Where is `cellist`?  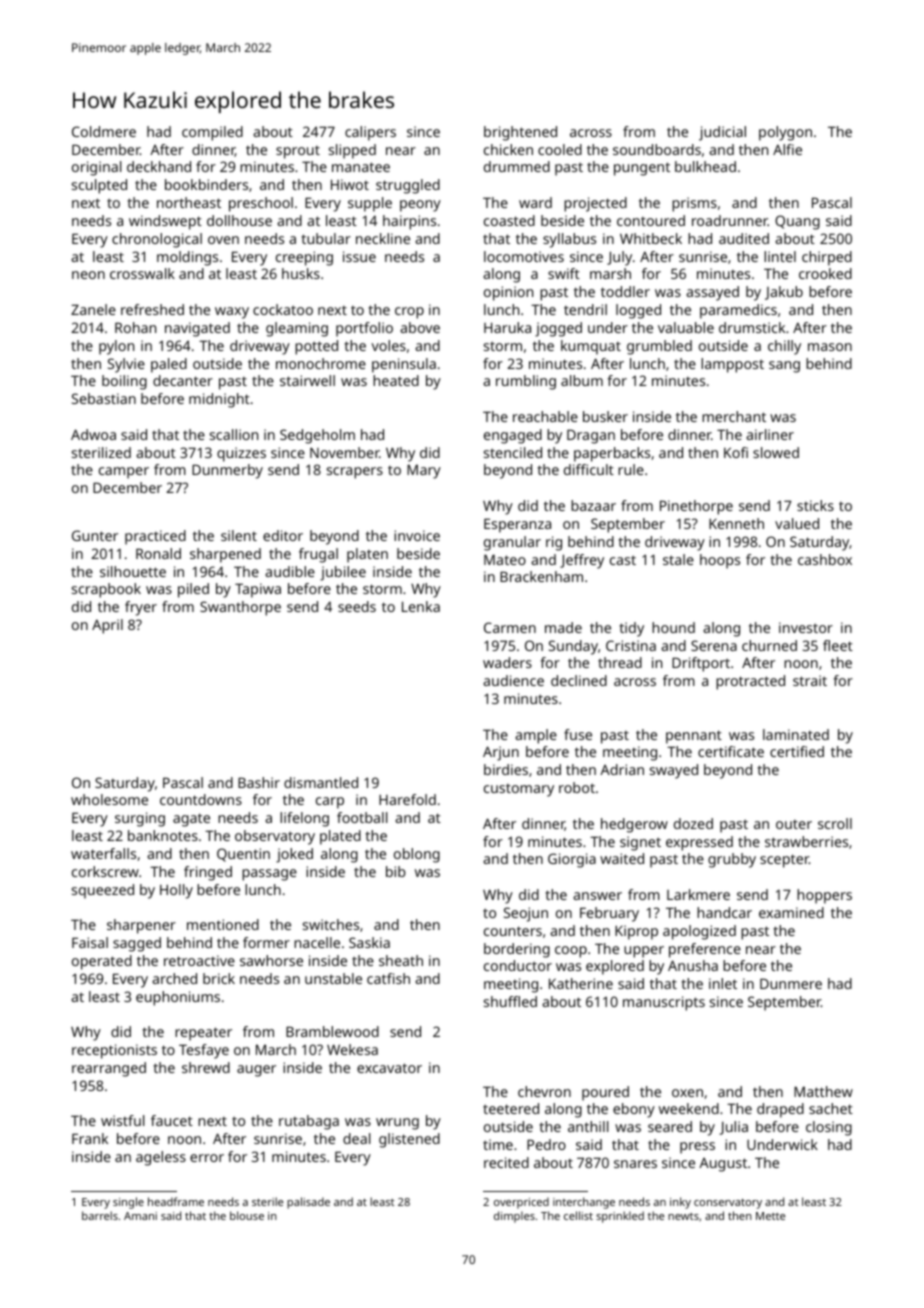
cellist is located at coordinates (578, 1215).
